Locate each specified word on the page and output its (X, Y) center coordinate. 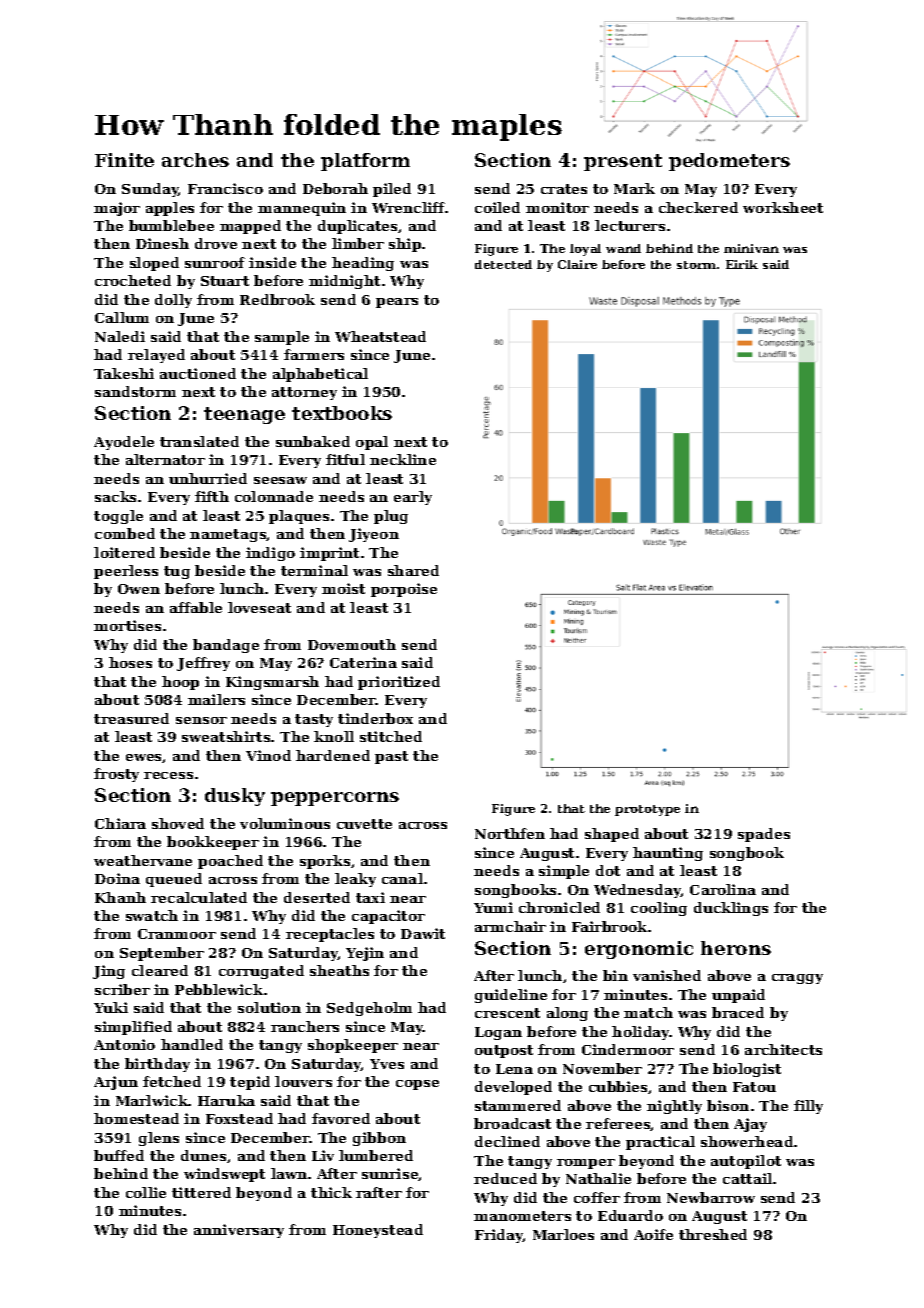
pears (397, 303)
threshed (713, 1234)
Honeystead (378, 1231)
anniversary (239, 1231)
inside (272, 262)
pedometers (729, 162)
